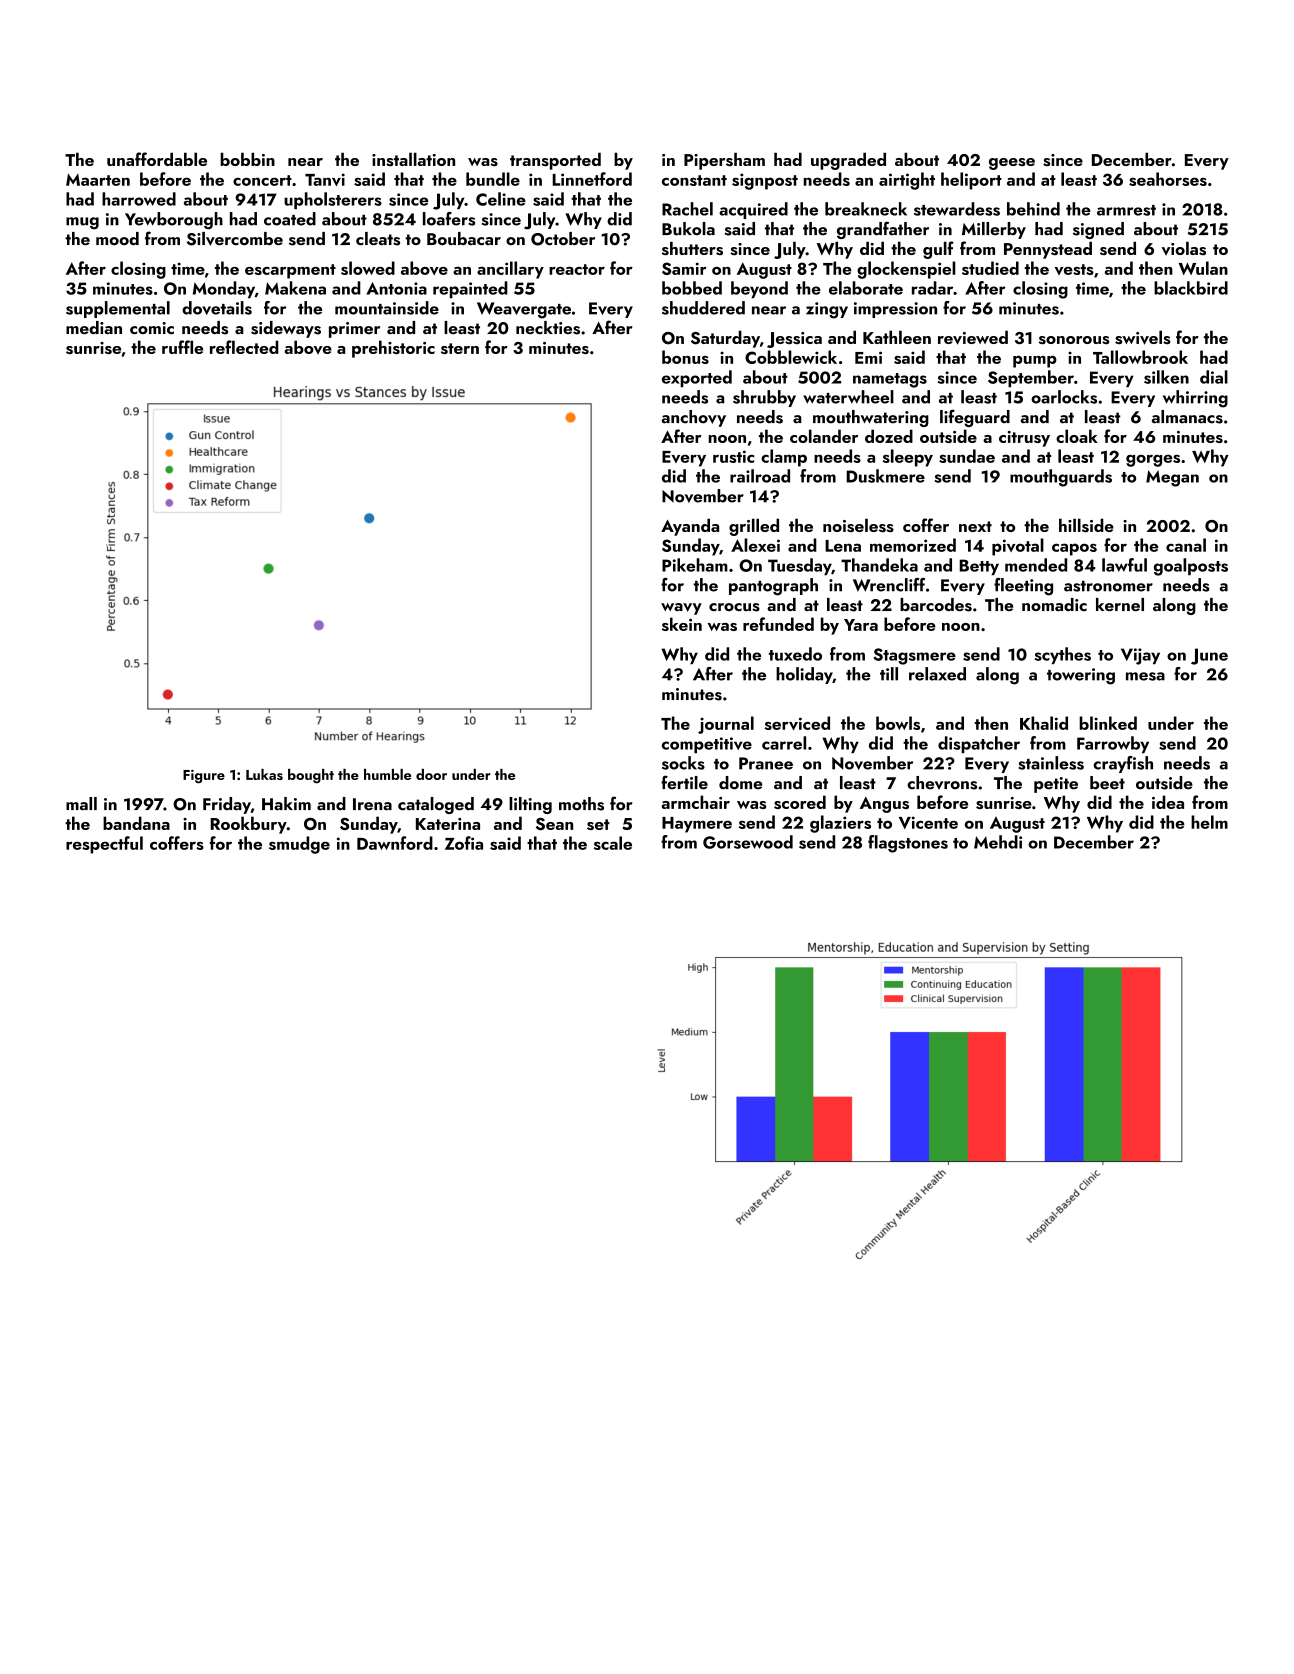 The width and height of the screenshot is (1294, 1674). I want to click on bonus, so click(685, 357).
